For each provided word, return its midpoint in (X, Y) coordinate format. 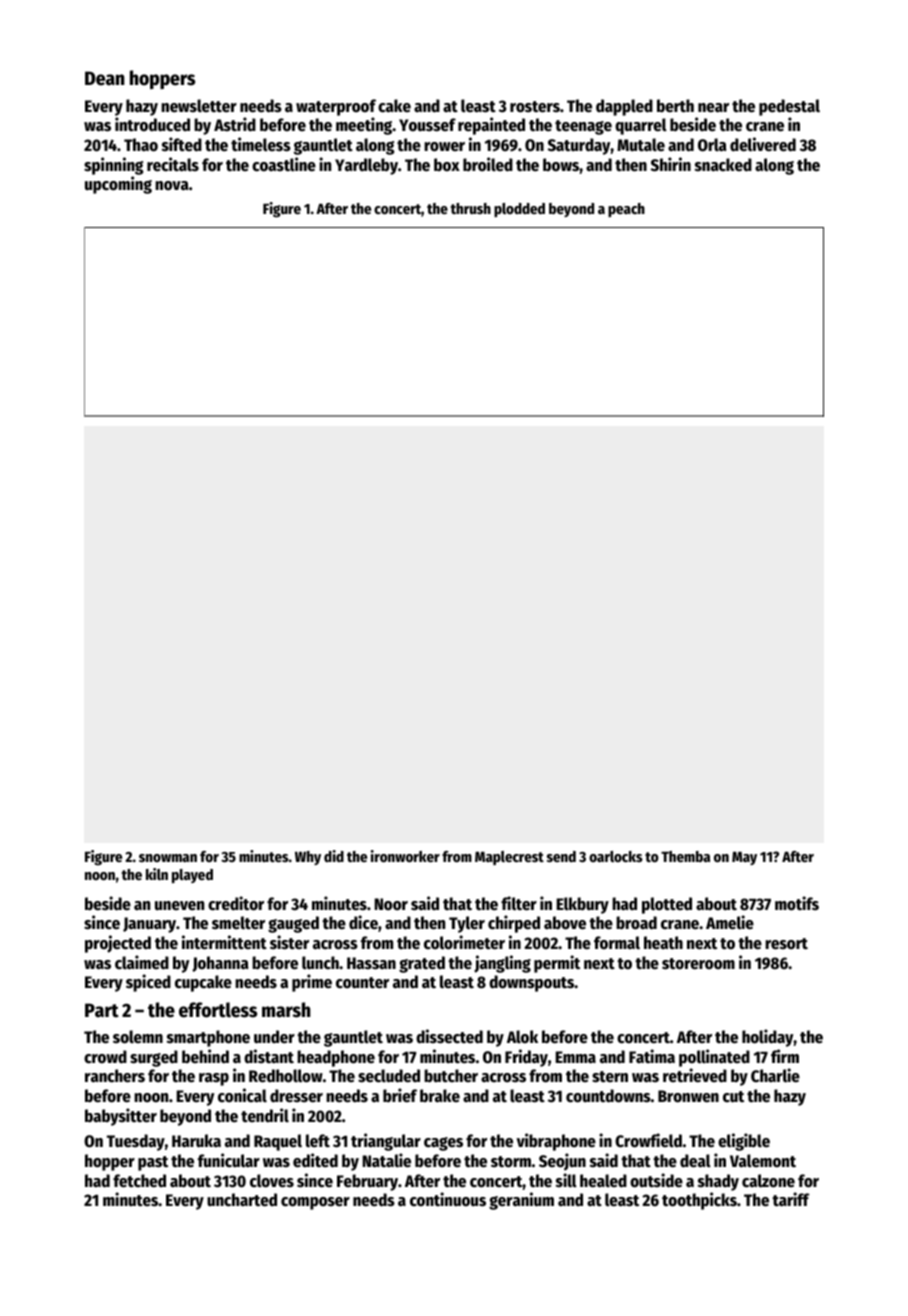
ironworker (405, 856)
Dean (105, 78)
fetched (139, 1181)
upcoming (118, 185)
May (744, 858)
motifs (797, 903)
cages (443, 1144)
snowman (168, 858)
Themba (685, 856)
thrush (471, 208)
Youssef (427, 125)
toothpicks (699, 1201)
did (334, 856)
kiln (157, 874)
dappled (624, 107)
